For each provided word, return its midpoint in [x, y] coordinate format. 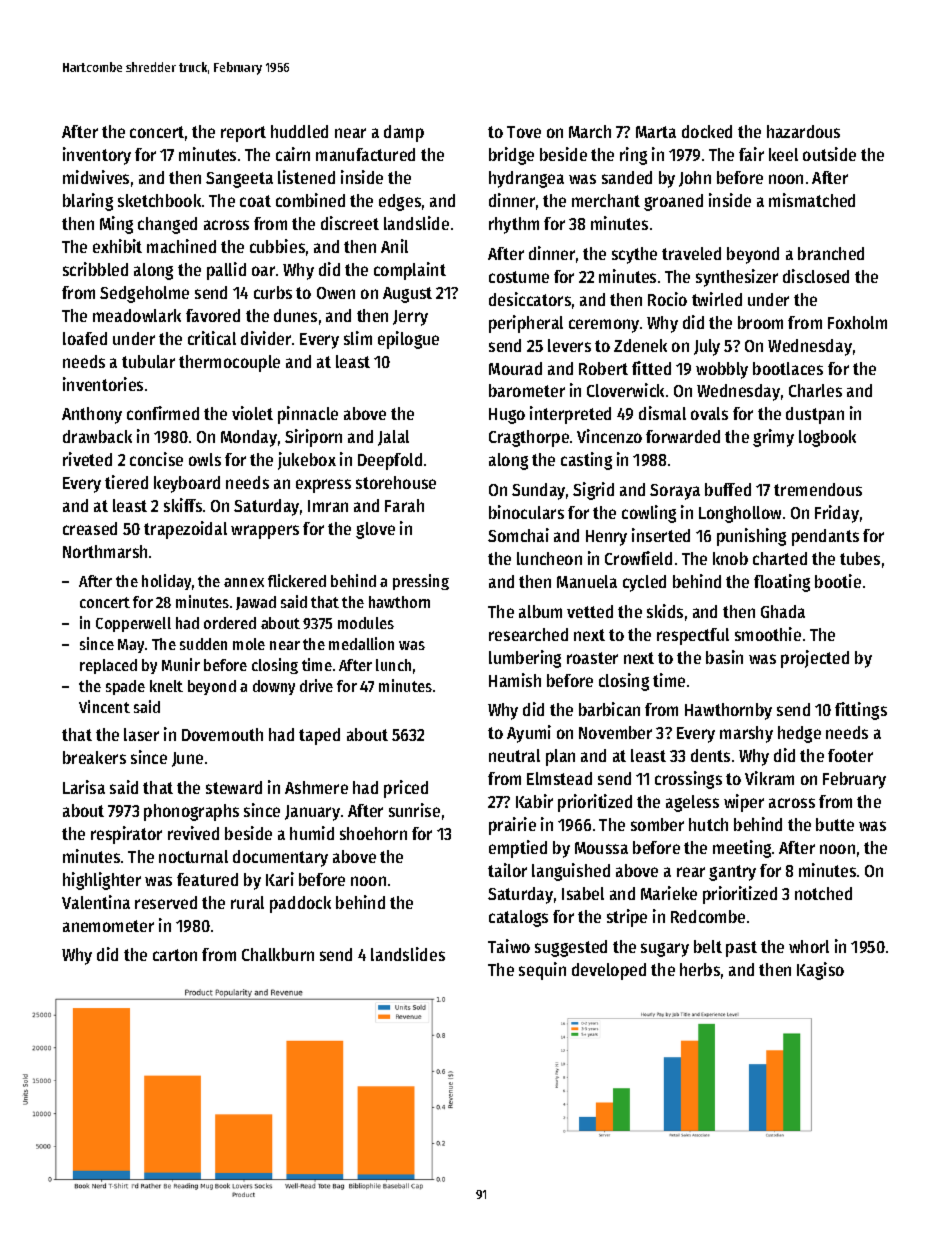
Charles [815, 390]
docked [707, 131]
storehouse [396, 482]
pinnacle [308, 415]
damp [404, 133]
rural [247, 902]
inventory [97, 156]
